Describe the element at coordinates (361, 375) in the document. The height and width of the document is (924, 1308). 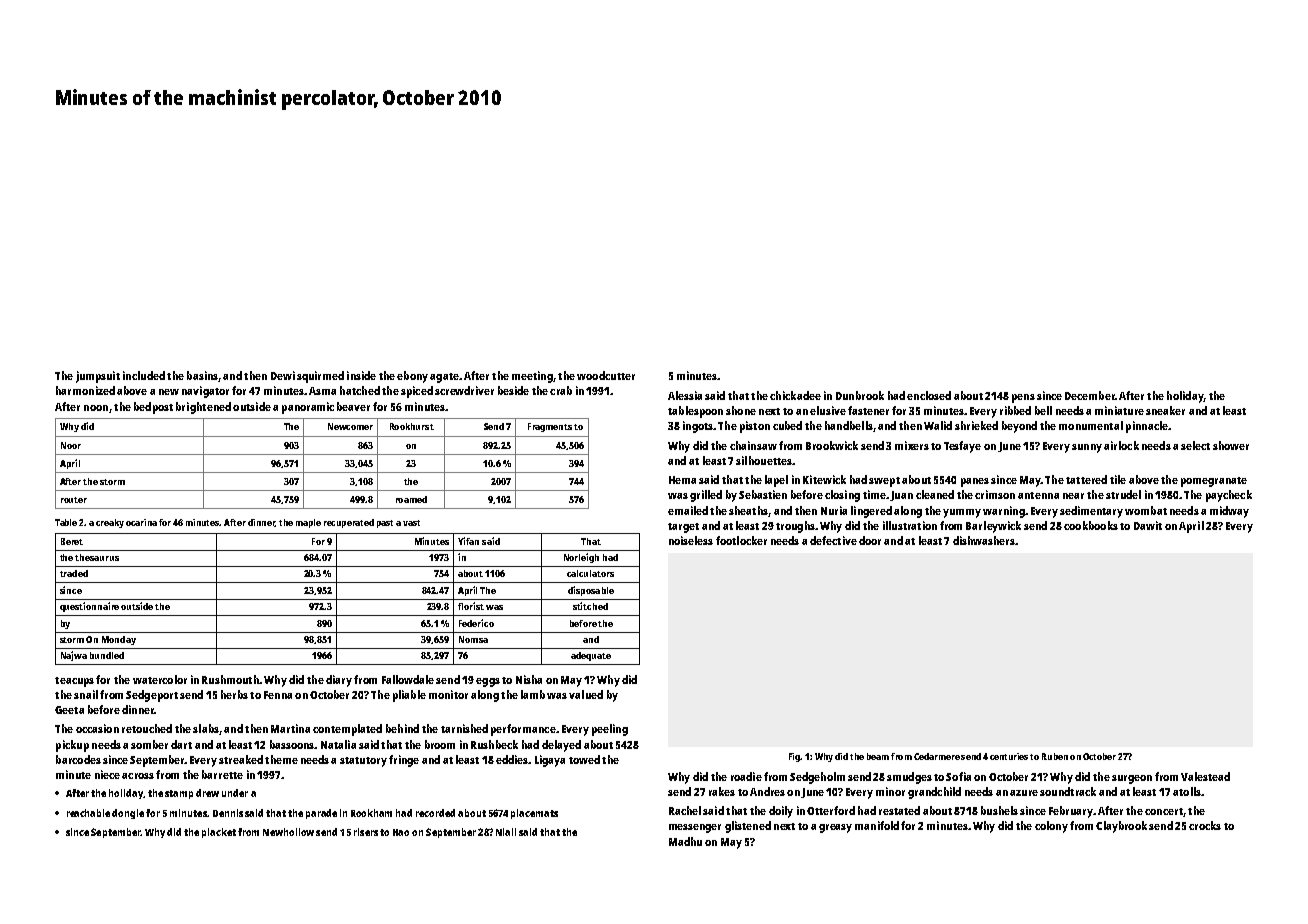
I see `inside` at that location.
